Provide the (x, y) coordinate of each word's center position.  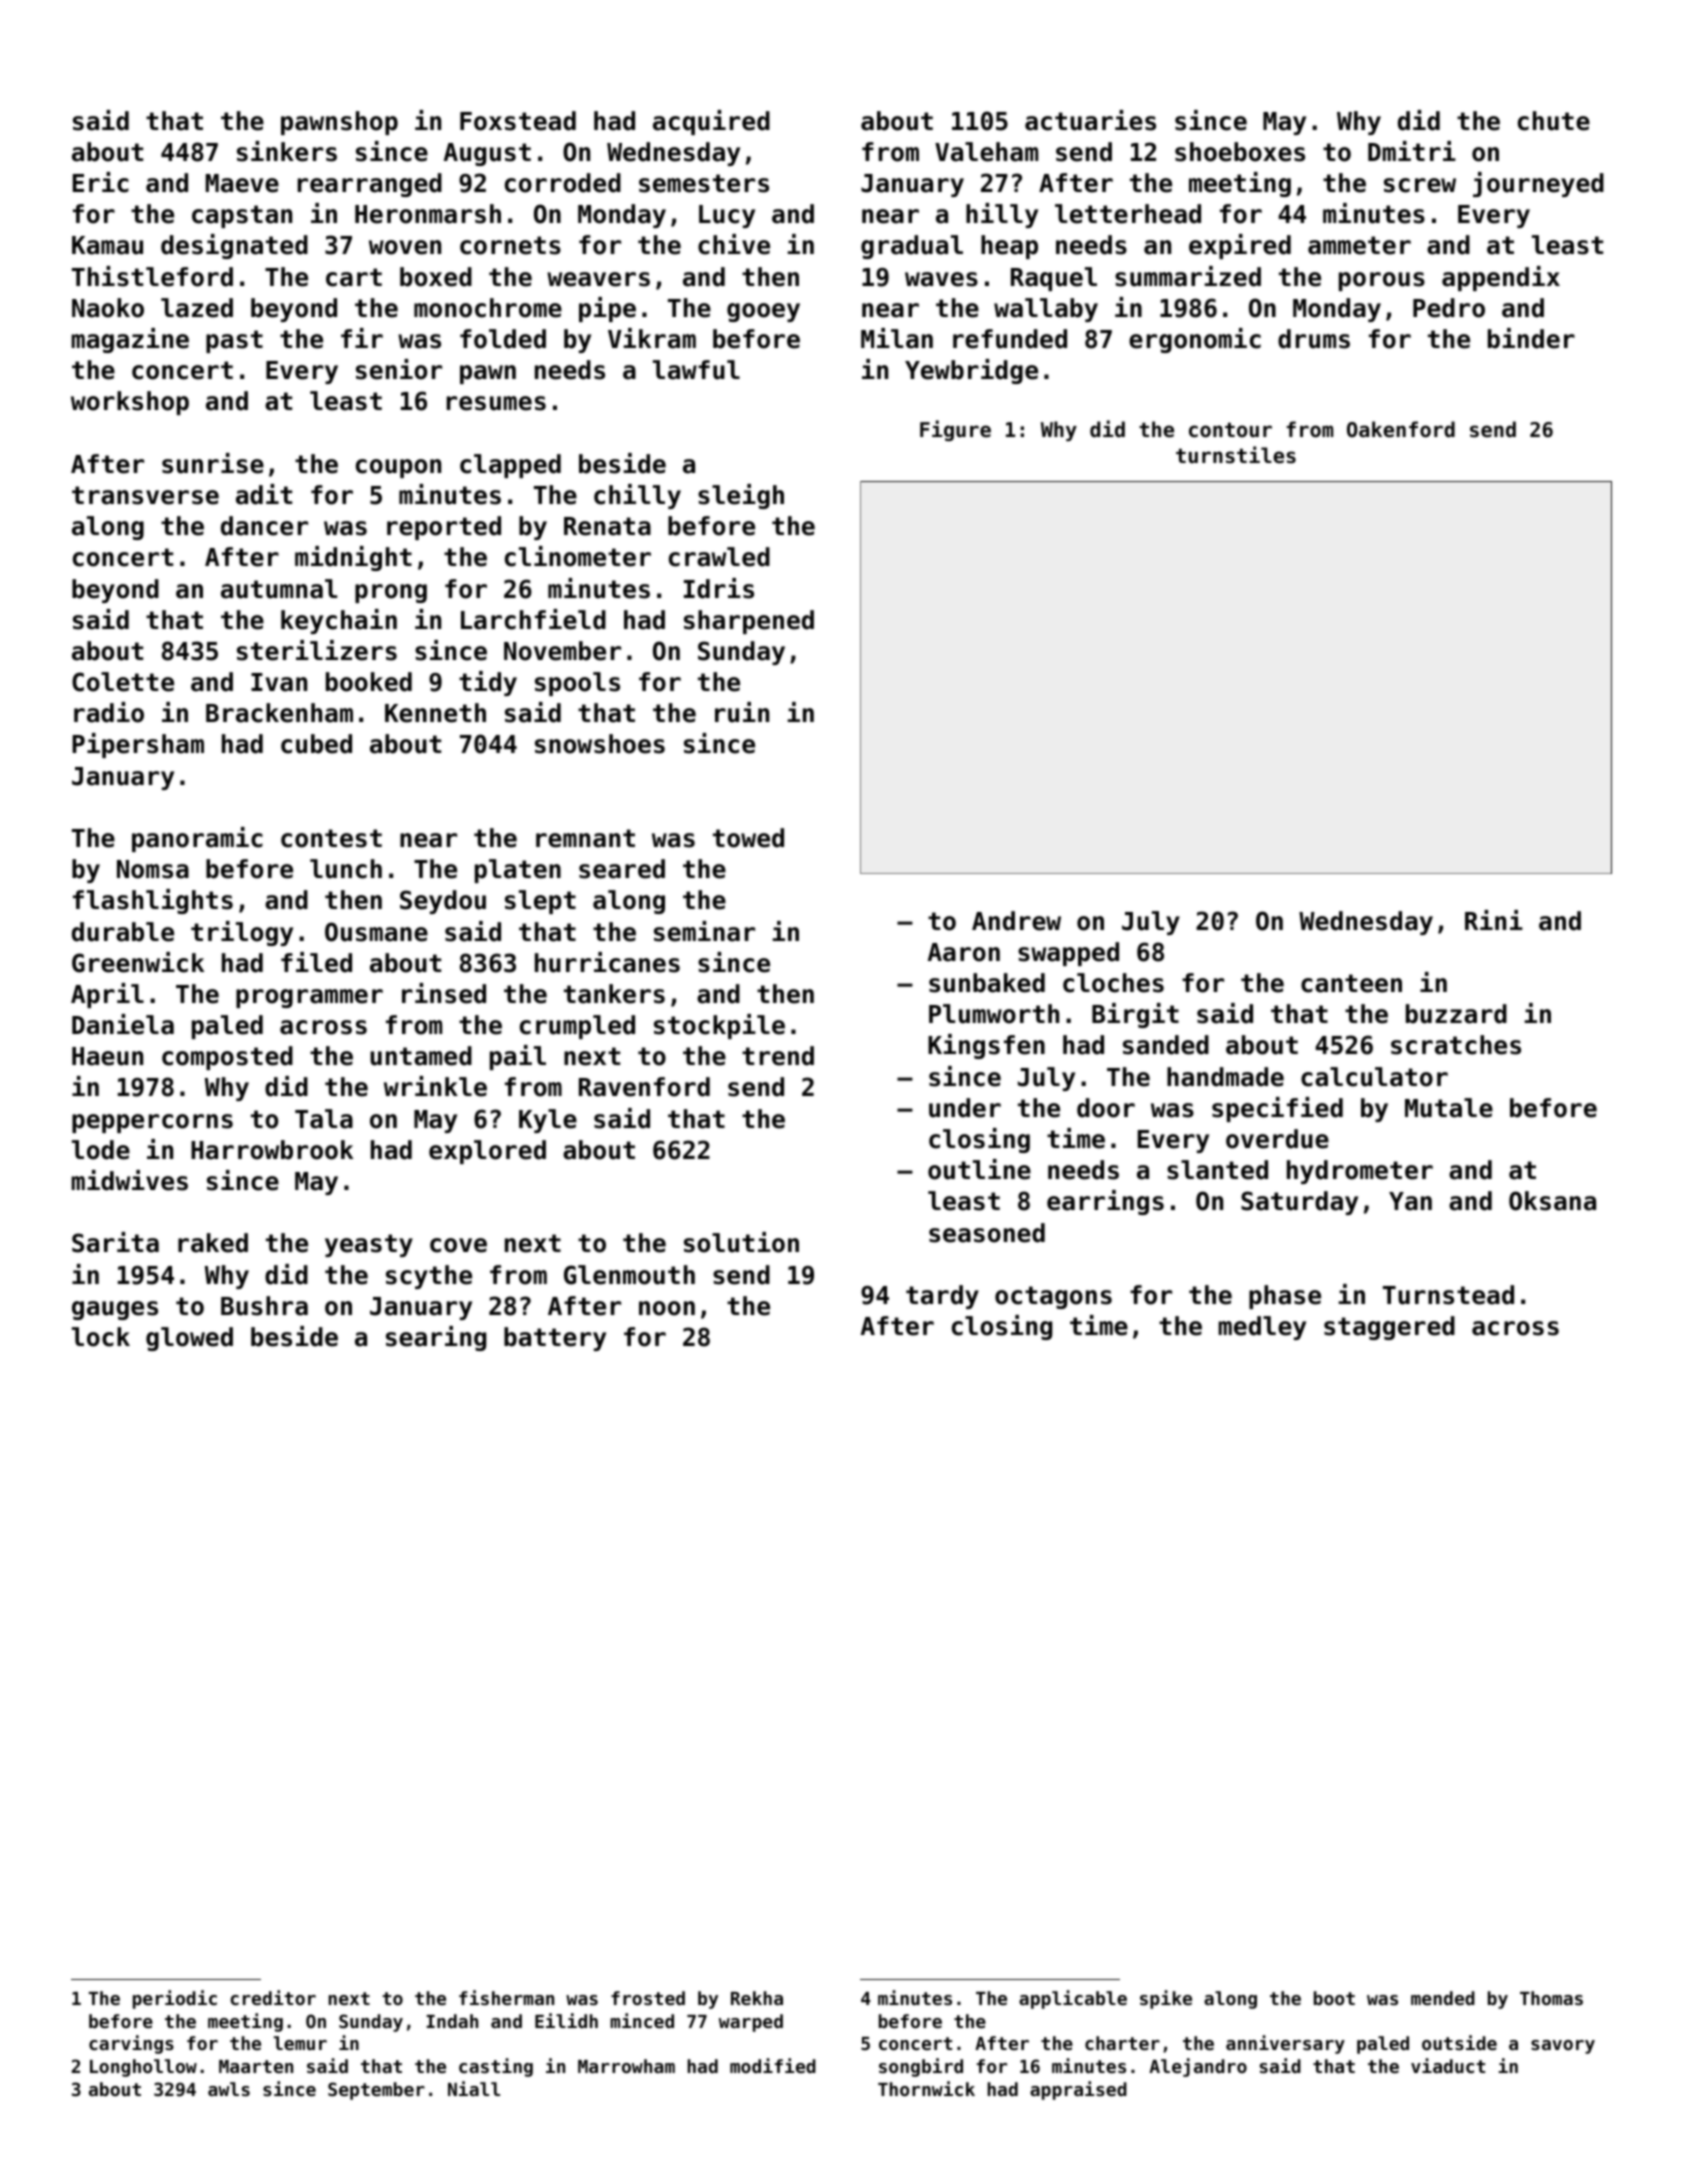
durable (123, 932)
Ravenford (644, 1087)
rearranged (370, 185)
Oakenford (1401, 429)
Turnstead (1448, 1295)
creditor (273, 1997)
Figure (955, 430)
